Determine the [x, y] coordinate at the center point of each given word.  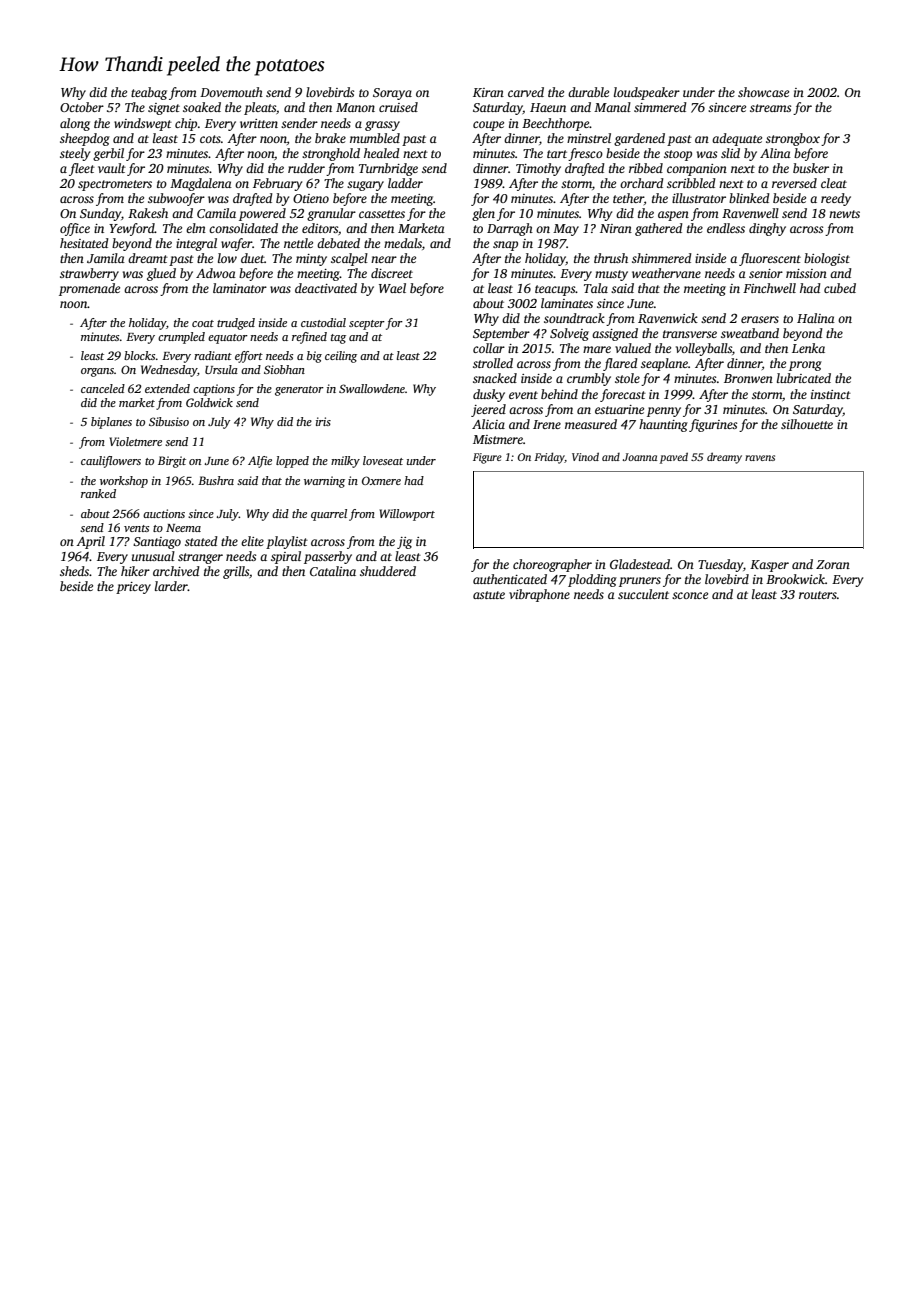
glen [483, 214]
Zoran [833, 564]
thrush [611, 258]
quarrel [329, 515]
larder [171, 586]
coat [203, 323]
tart [557, 154]
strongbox [793, 139]
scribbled [691, 183]
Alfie [260, 462]
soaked [202, 107]
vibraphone [539, 595]
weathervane [666, 273]
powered [262, 214]
